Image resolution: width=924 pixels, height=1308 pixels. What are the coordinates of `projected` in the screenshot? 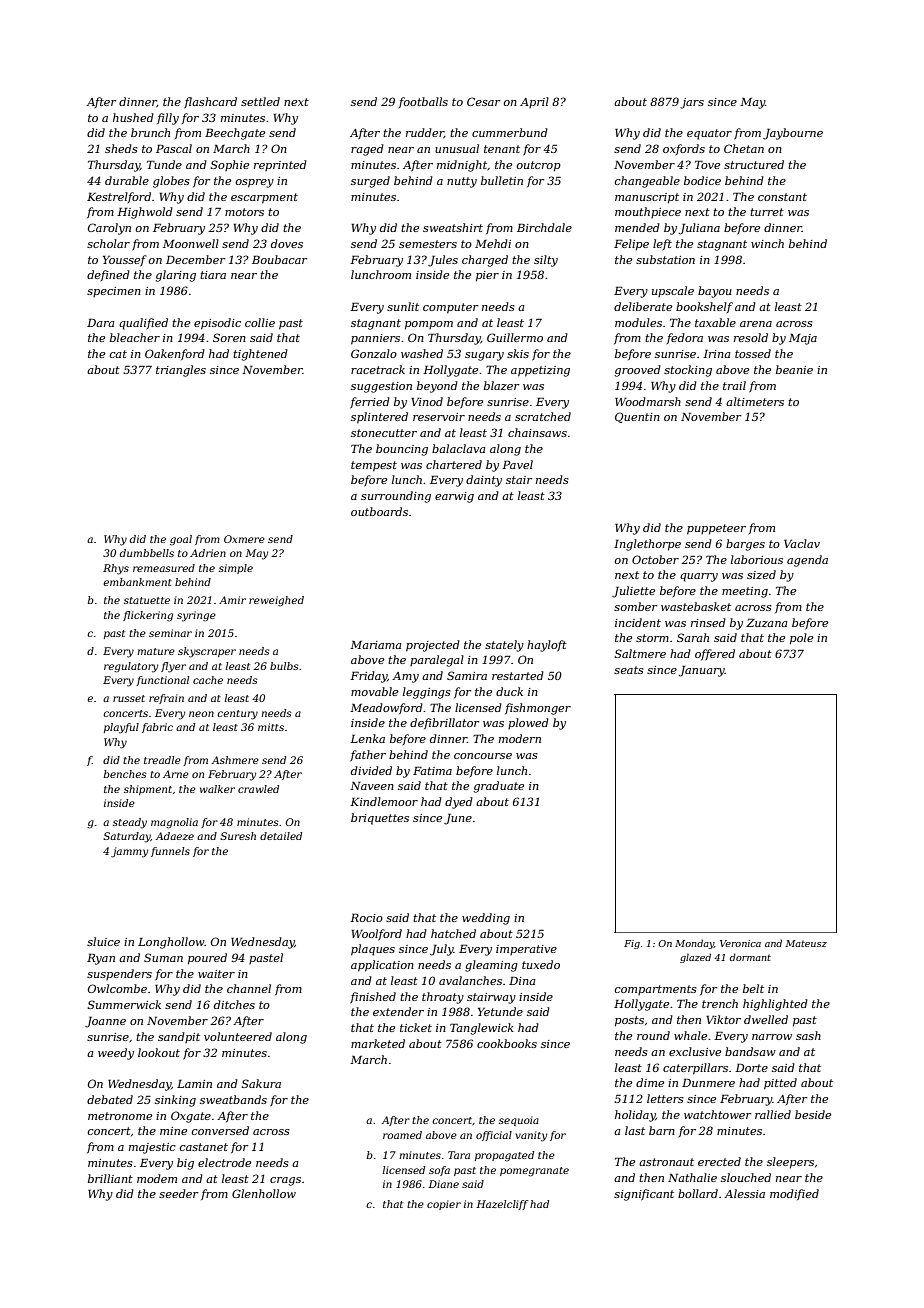 It's located at (433, 646).
